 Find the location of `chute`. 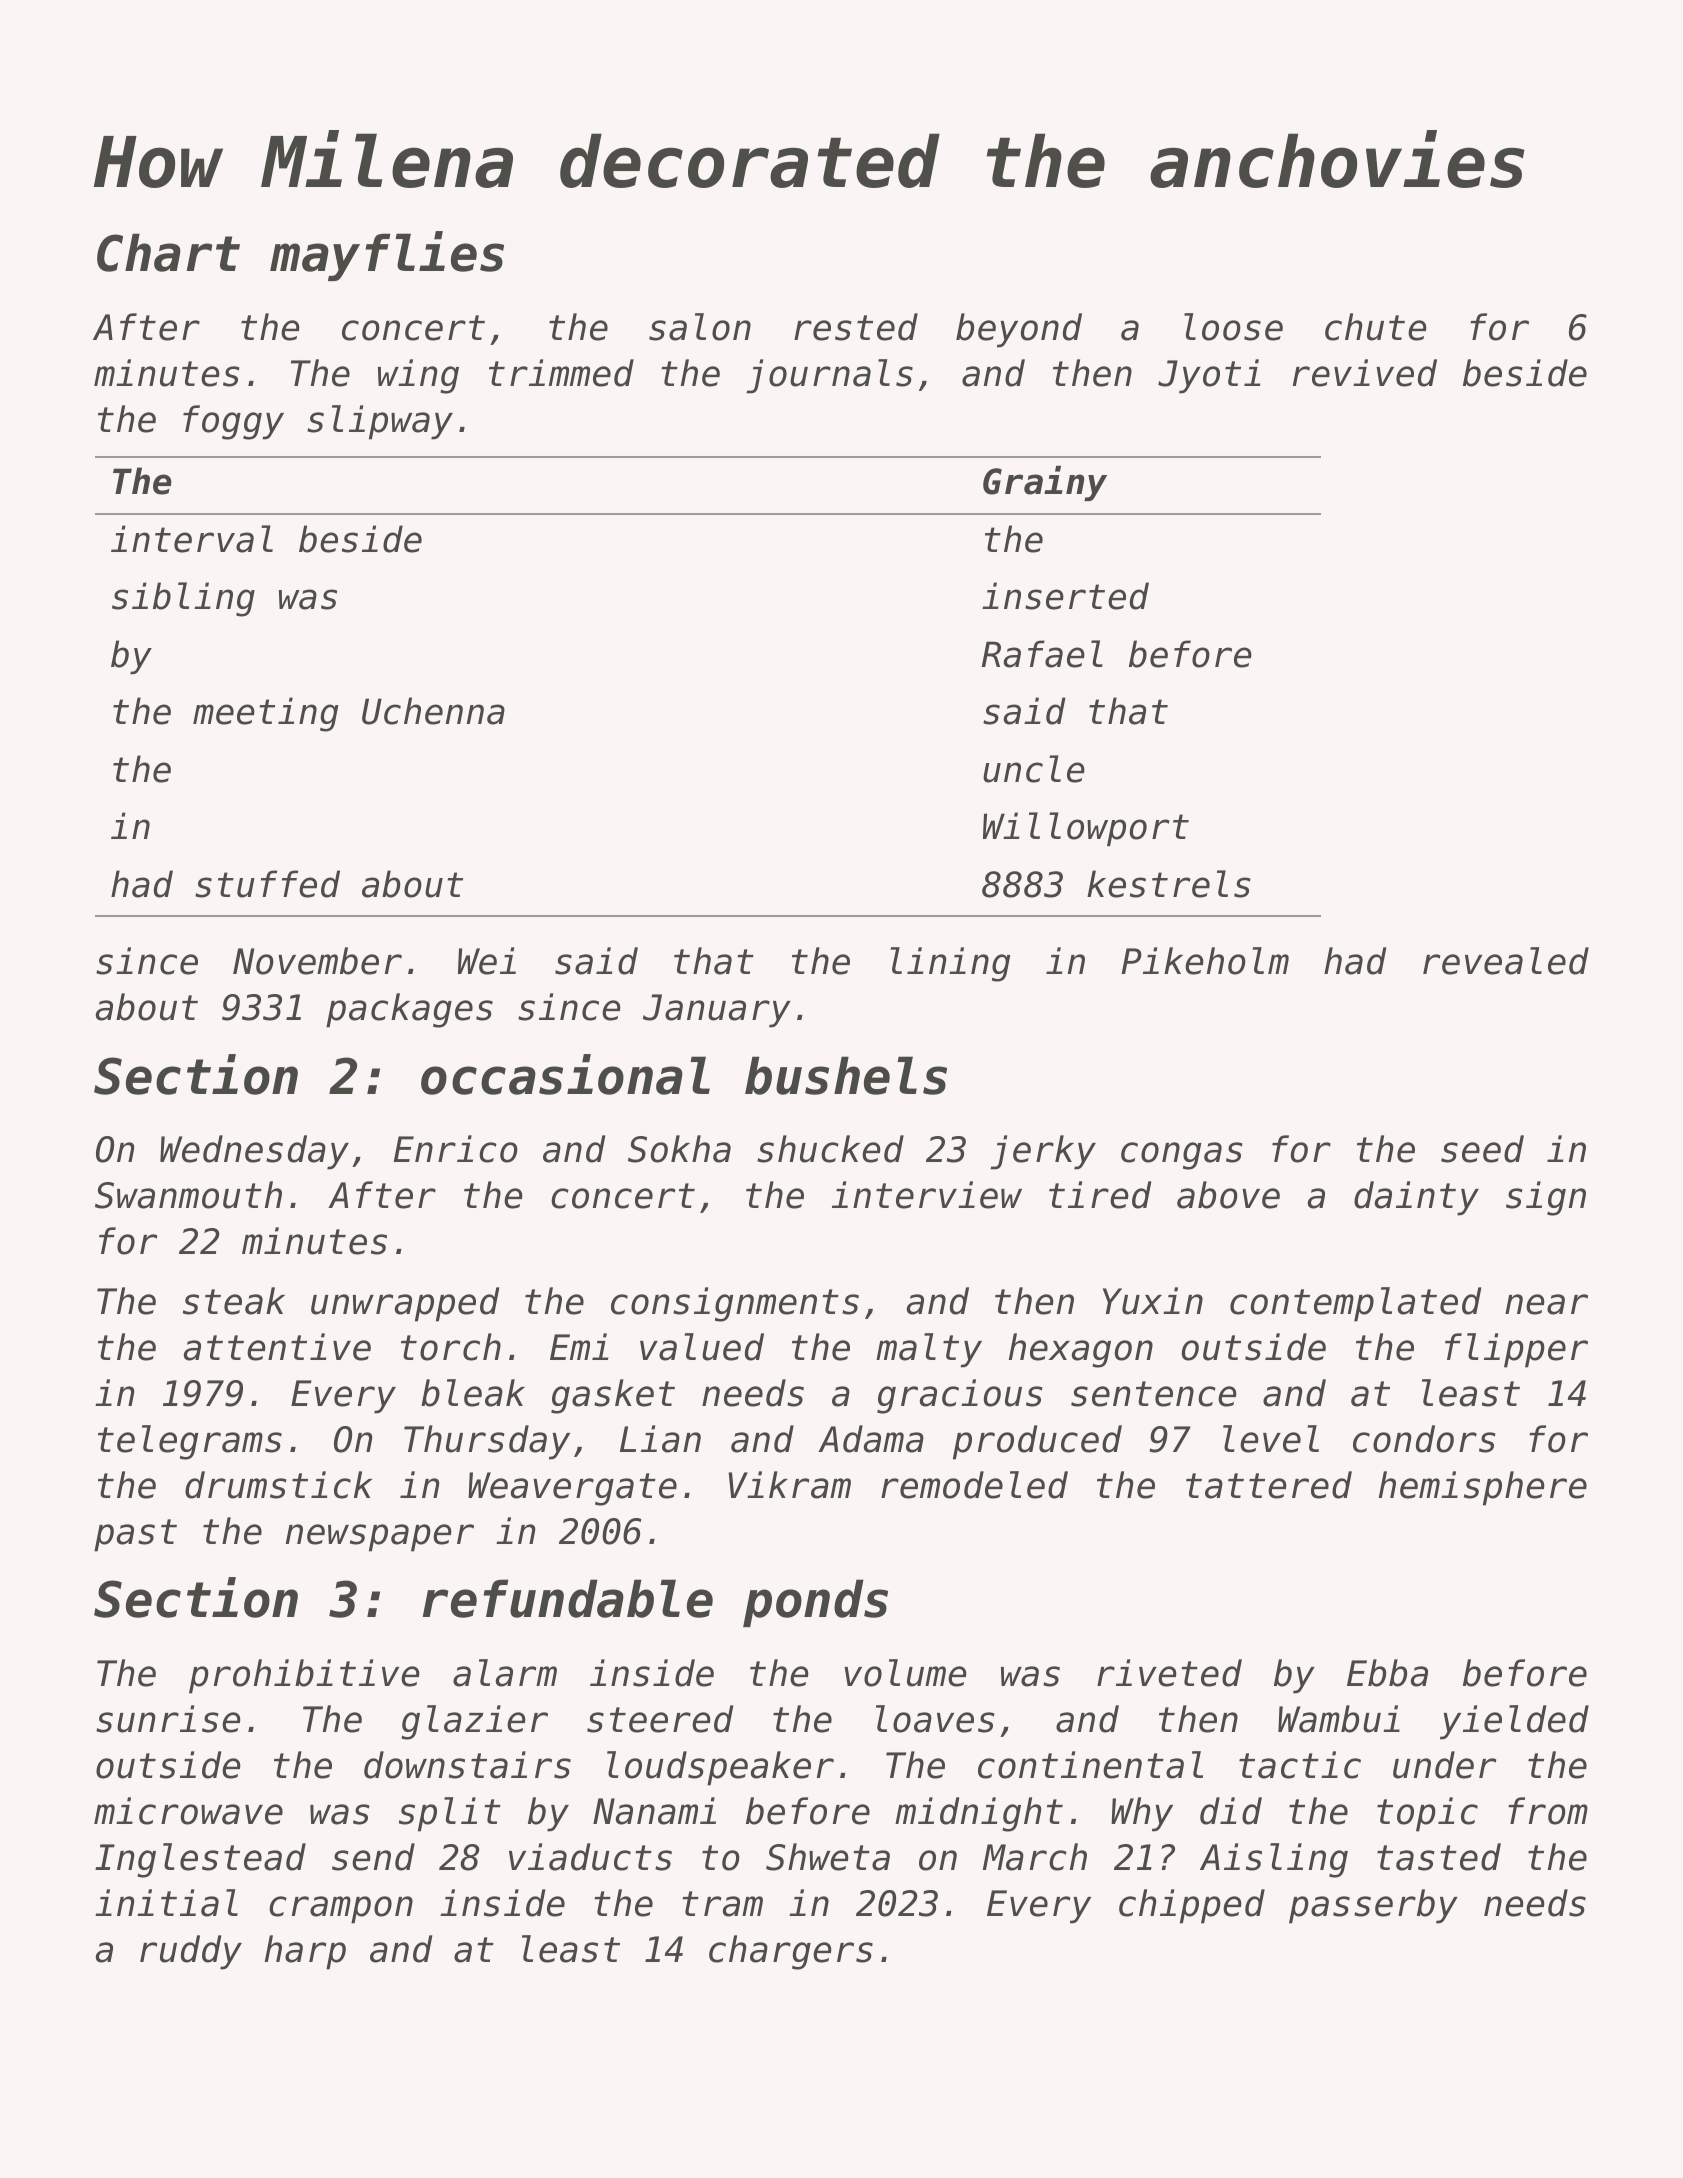

chute is located at coordinates (1376, 327).
